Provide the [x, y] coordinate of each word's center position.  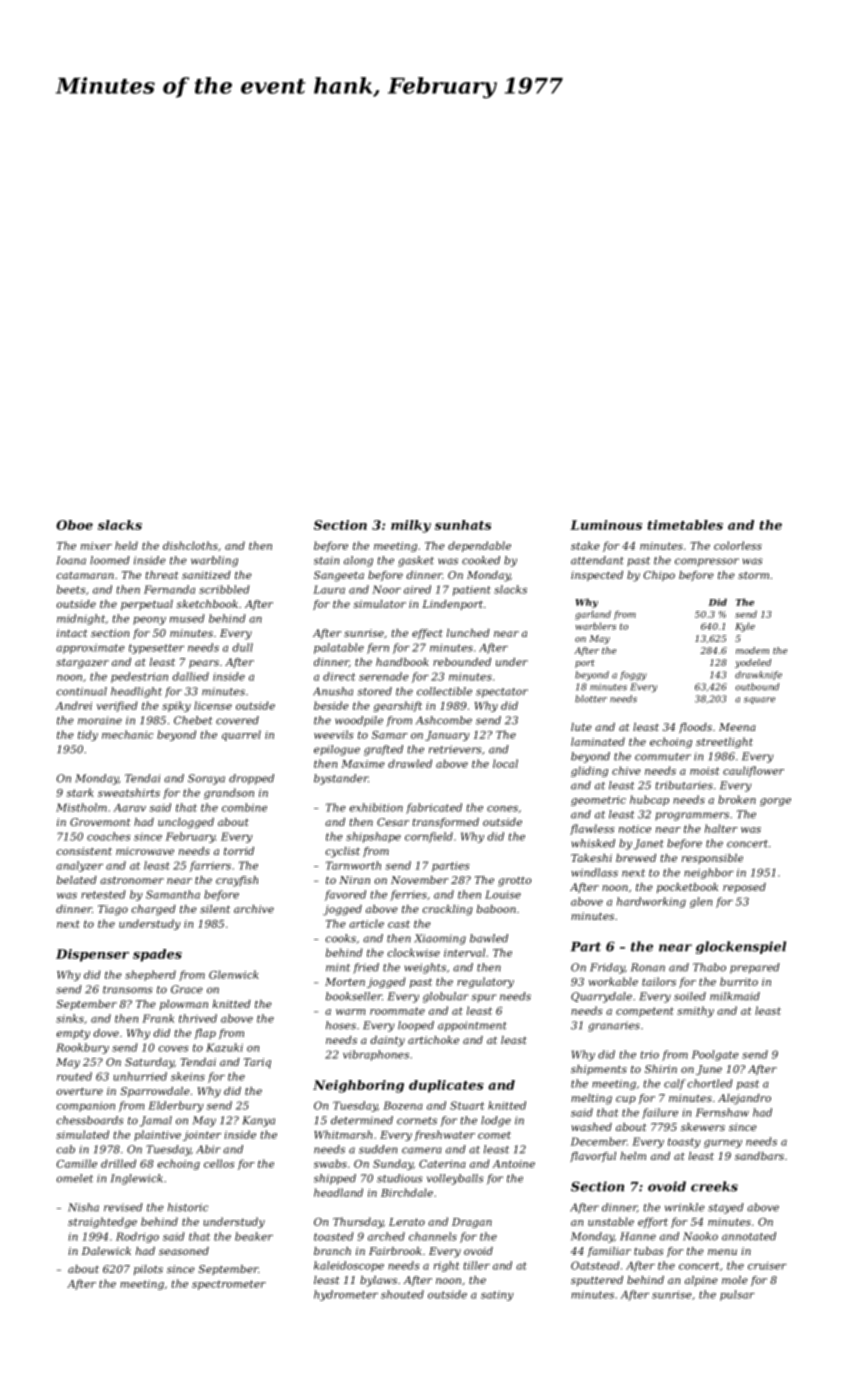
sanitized [206, 575]
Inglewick [137, 1179]
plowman [184, 1005]
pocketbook [687, 888]
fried [366, 968]
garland [593, 615]
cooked [481, 560]
